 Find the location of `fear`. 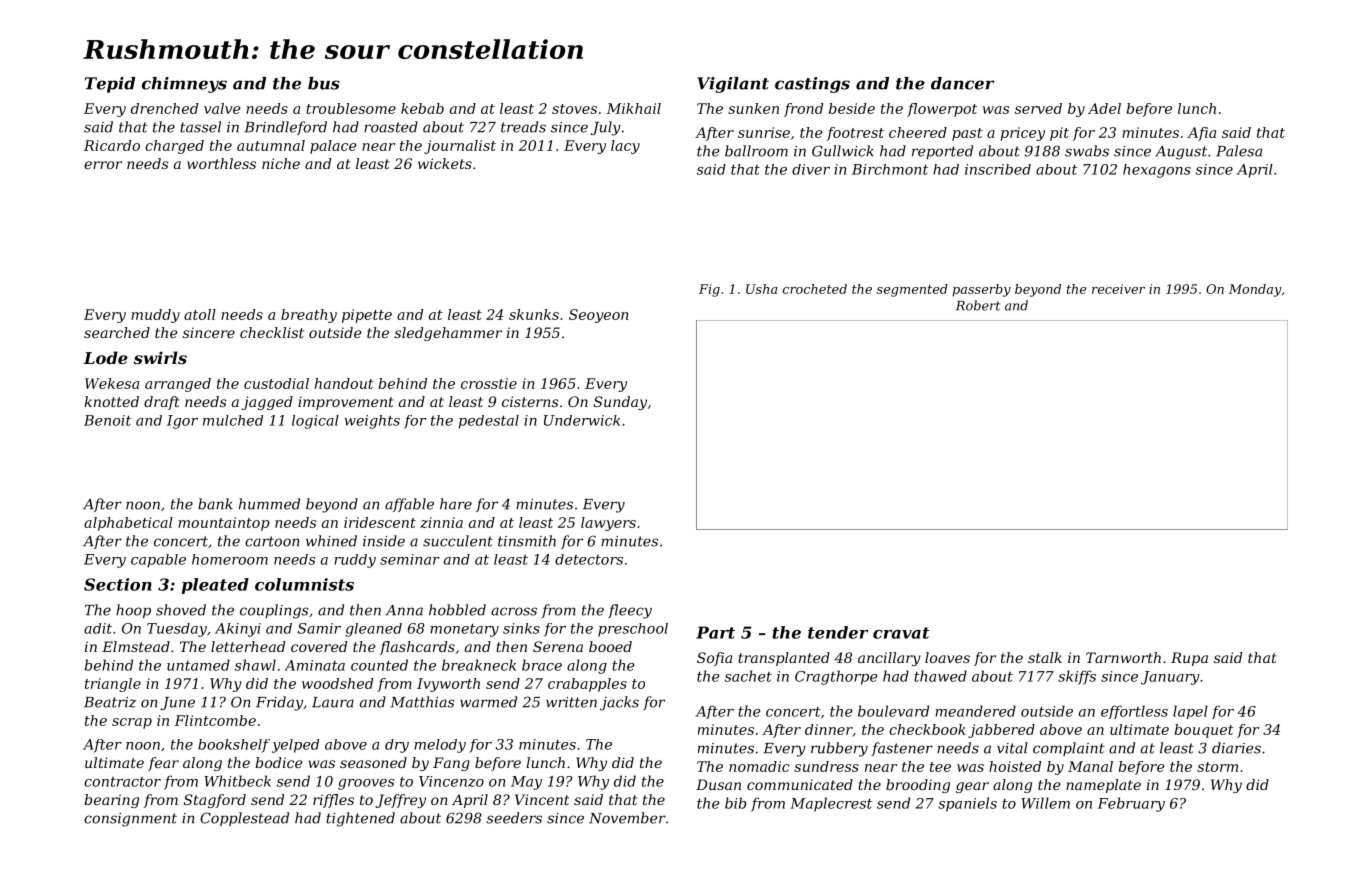

fear is located at coordinates (163, 764).
